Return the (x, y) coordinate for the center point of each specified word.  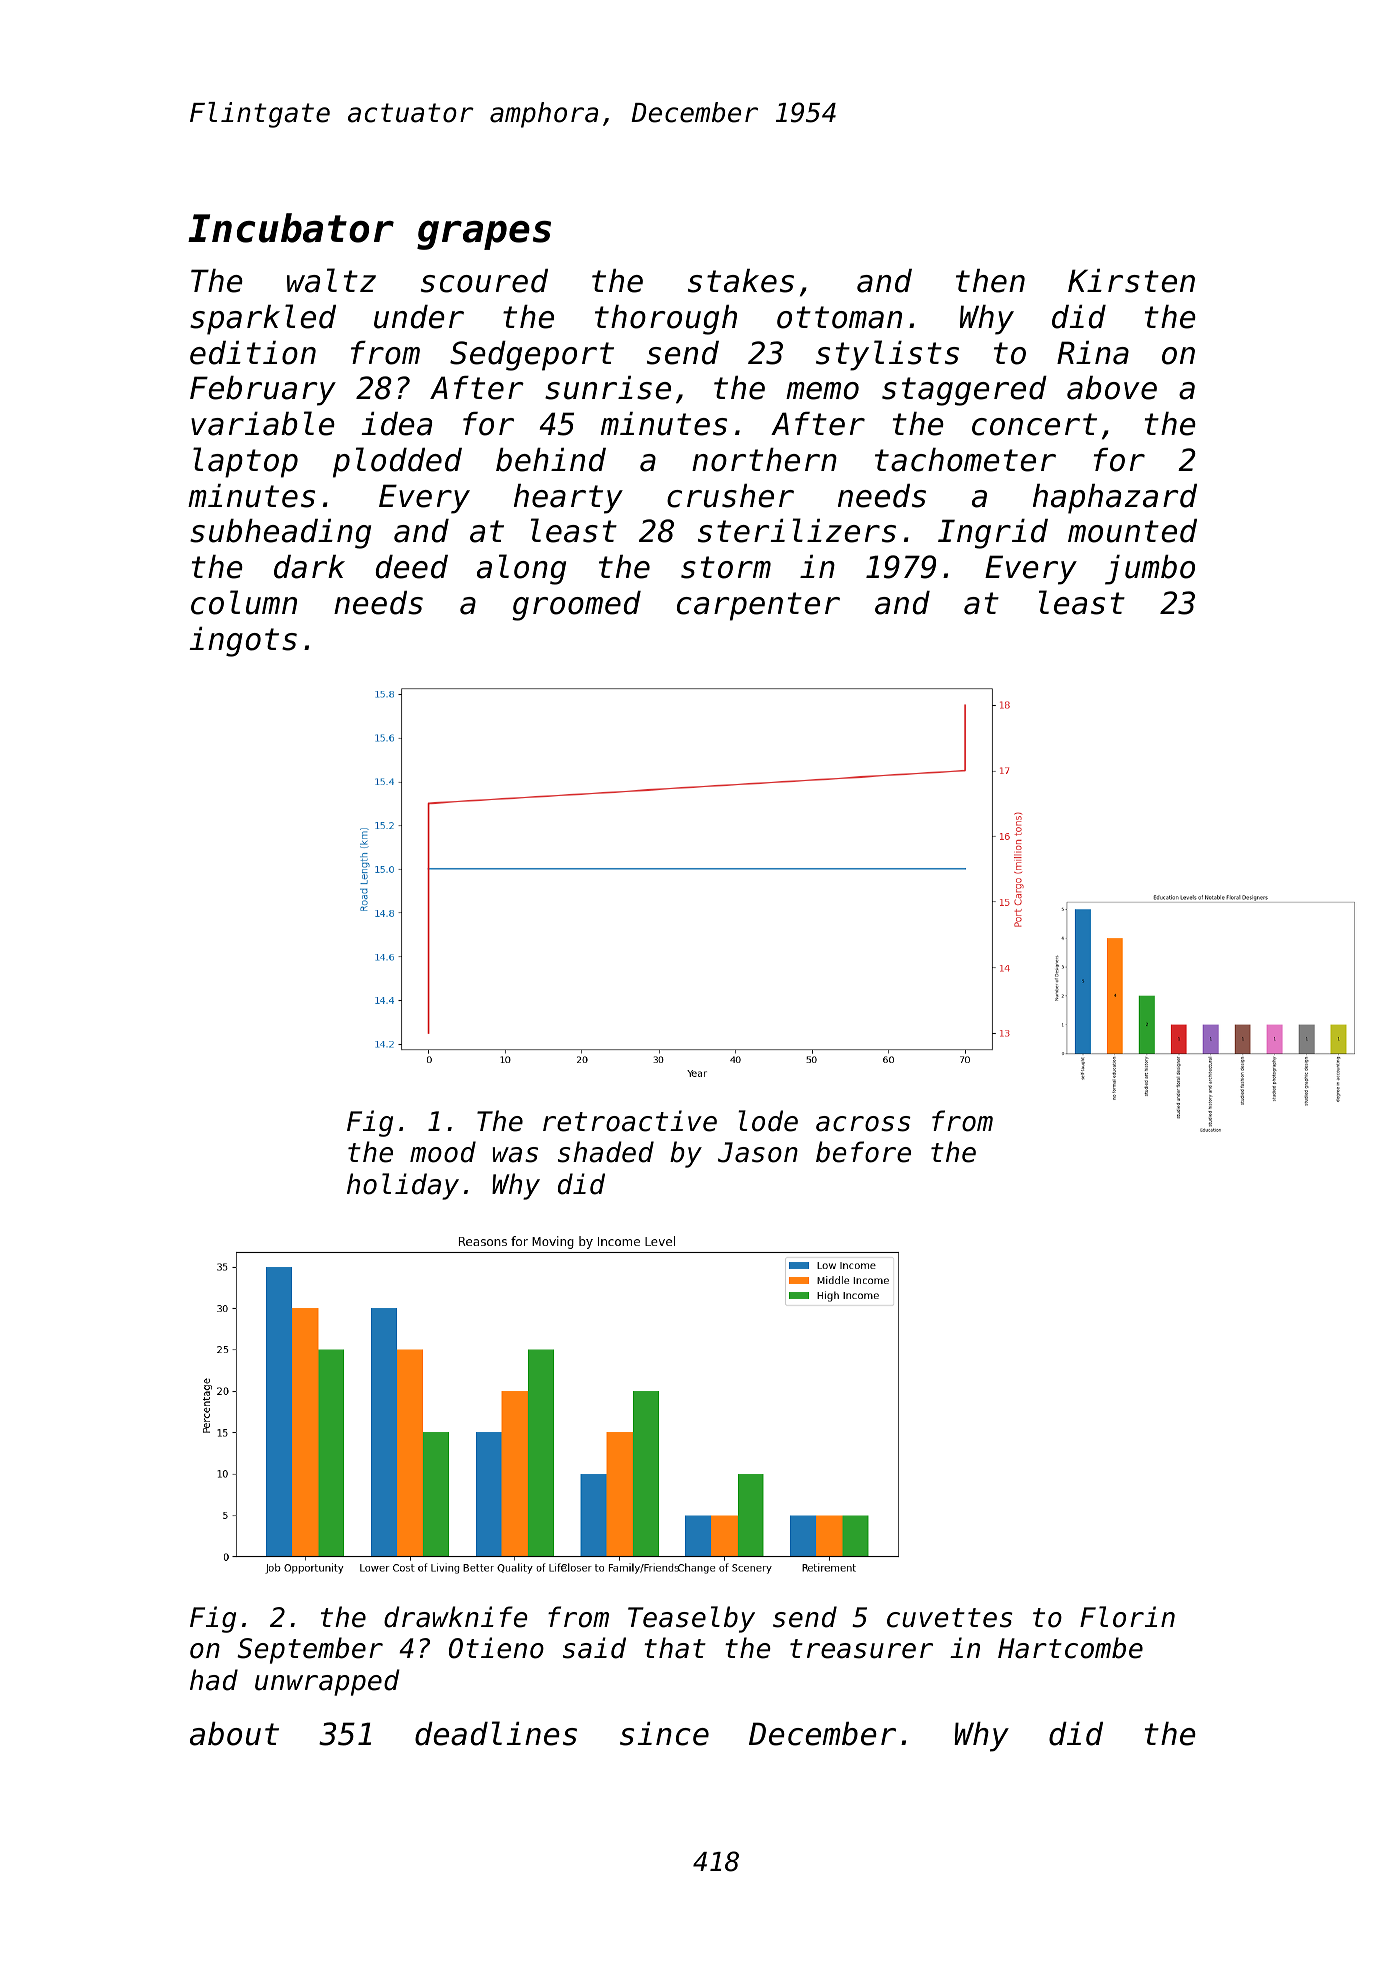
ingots (243, 642)
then (990, 281)
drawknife (456, 1617)
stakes (741, 281)
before (863, 1152)
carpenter (758, 606)
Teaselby (691, 1619)
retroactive (630, 1121)
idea (397, 424)
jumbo (1150, 570)
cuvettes (950, 1618)
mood (443, 1152)
